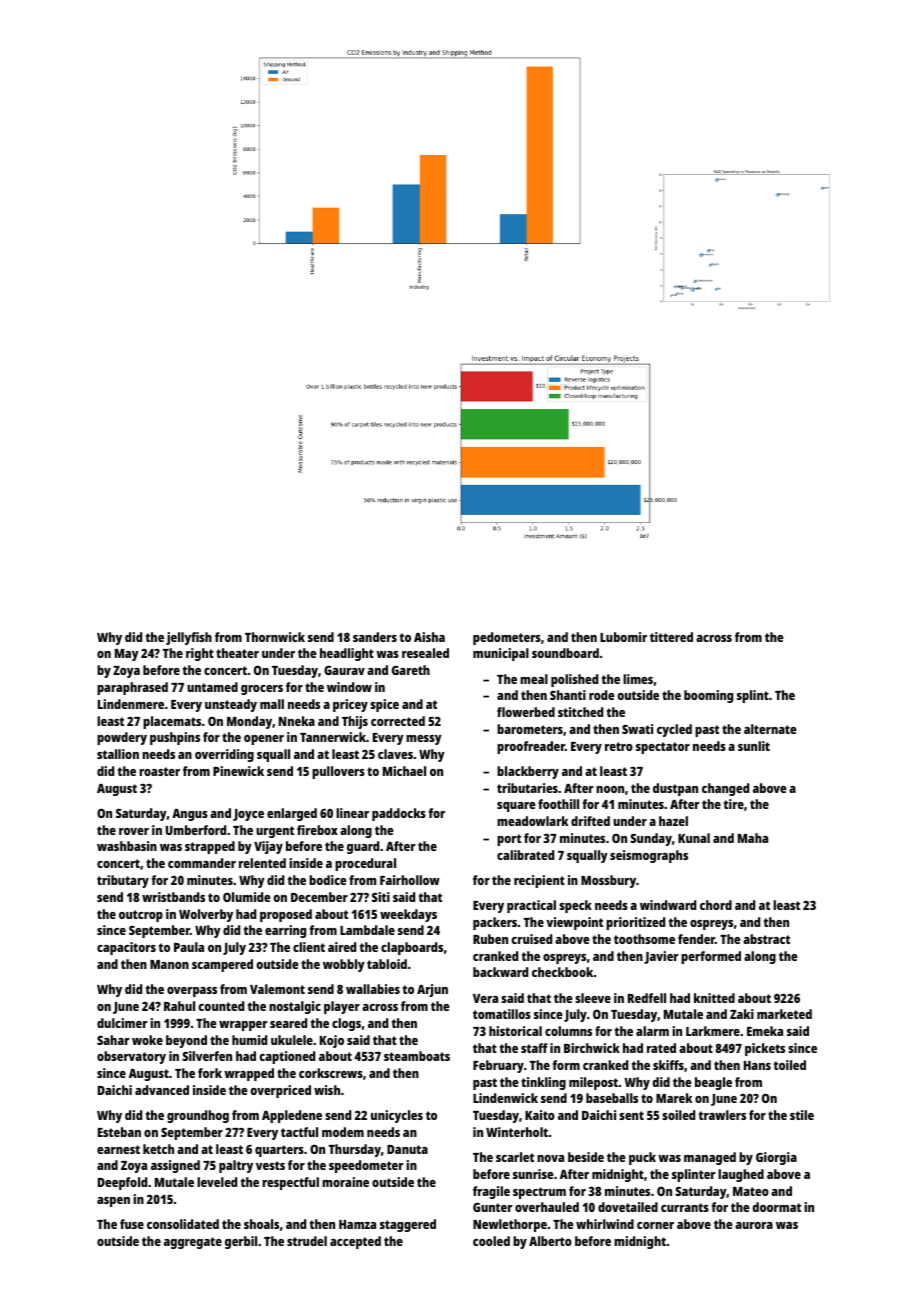 The width and height of the screenshot is (924, 1308). I want to click on unsteady, so click(231, 705).
